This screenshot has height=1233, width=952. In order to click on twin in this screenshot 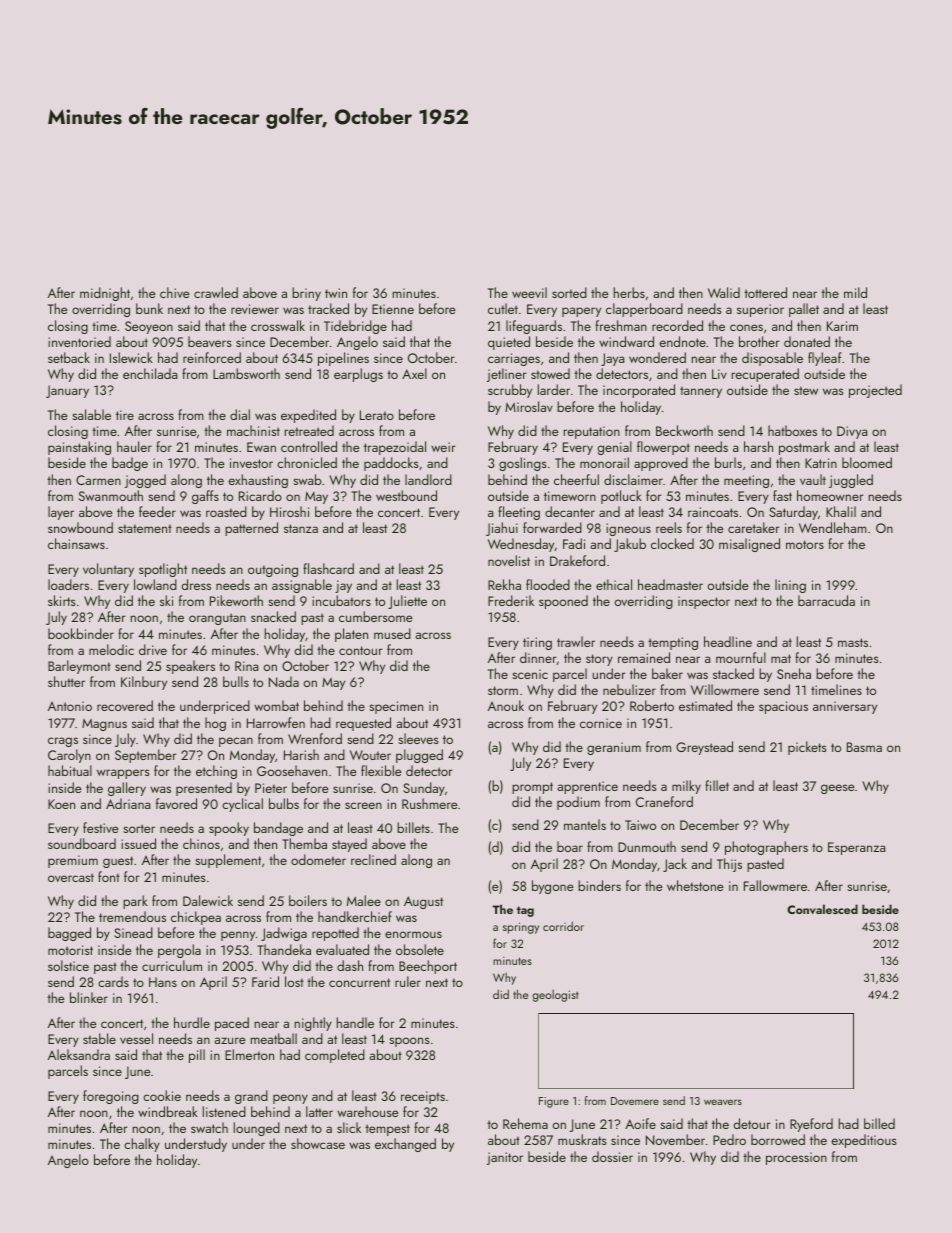, I will do `click(336, 293)`.
